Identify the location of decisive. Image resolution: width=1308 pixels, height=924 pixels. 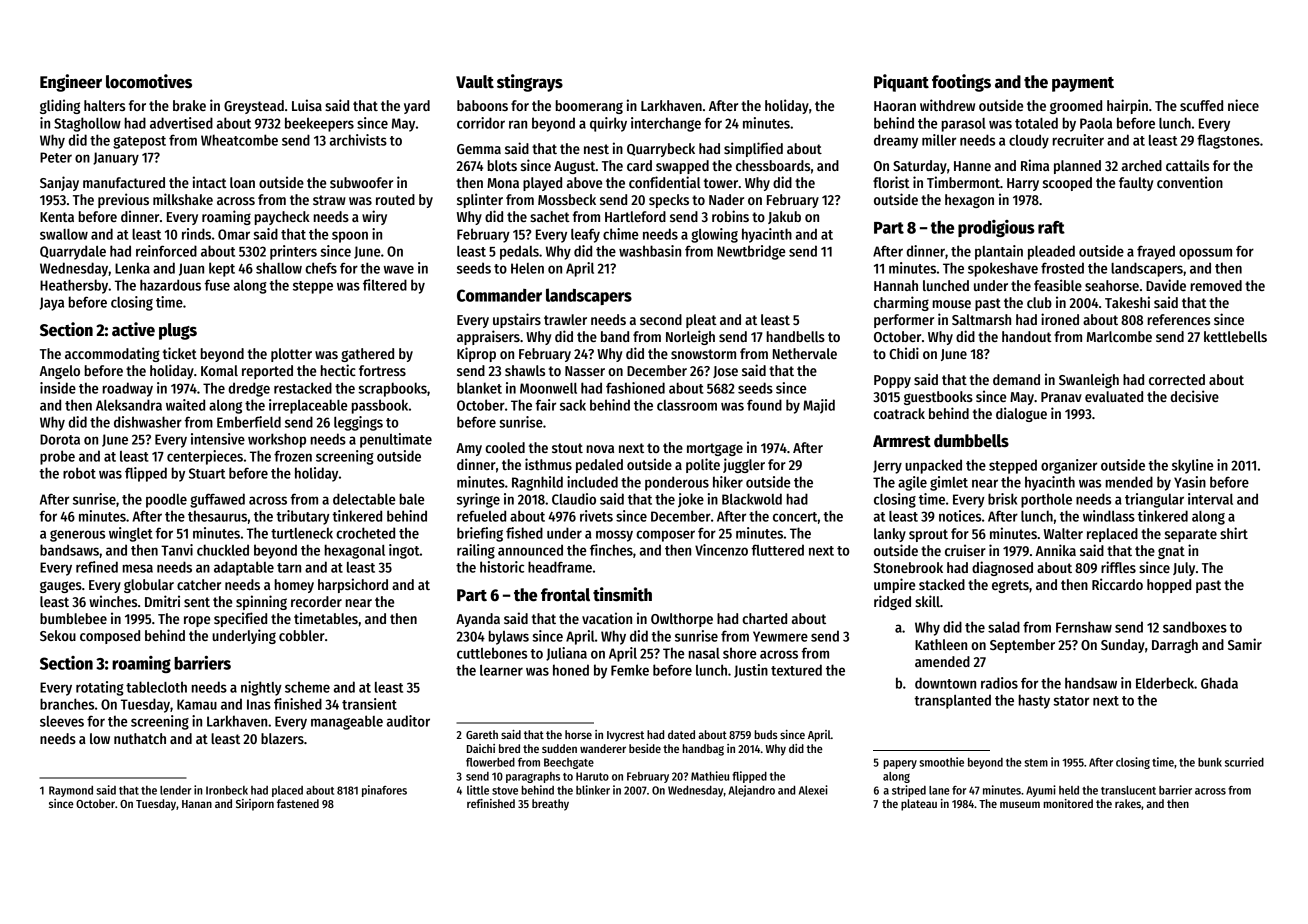
(1194, 396).
